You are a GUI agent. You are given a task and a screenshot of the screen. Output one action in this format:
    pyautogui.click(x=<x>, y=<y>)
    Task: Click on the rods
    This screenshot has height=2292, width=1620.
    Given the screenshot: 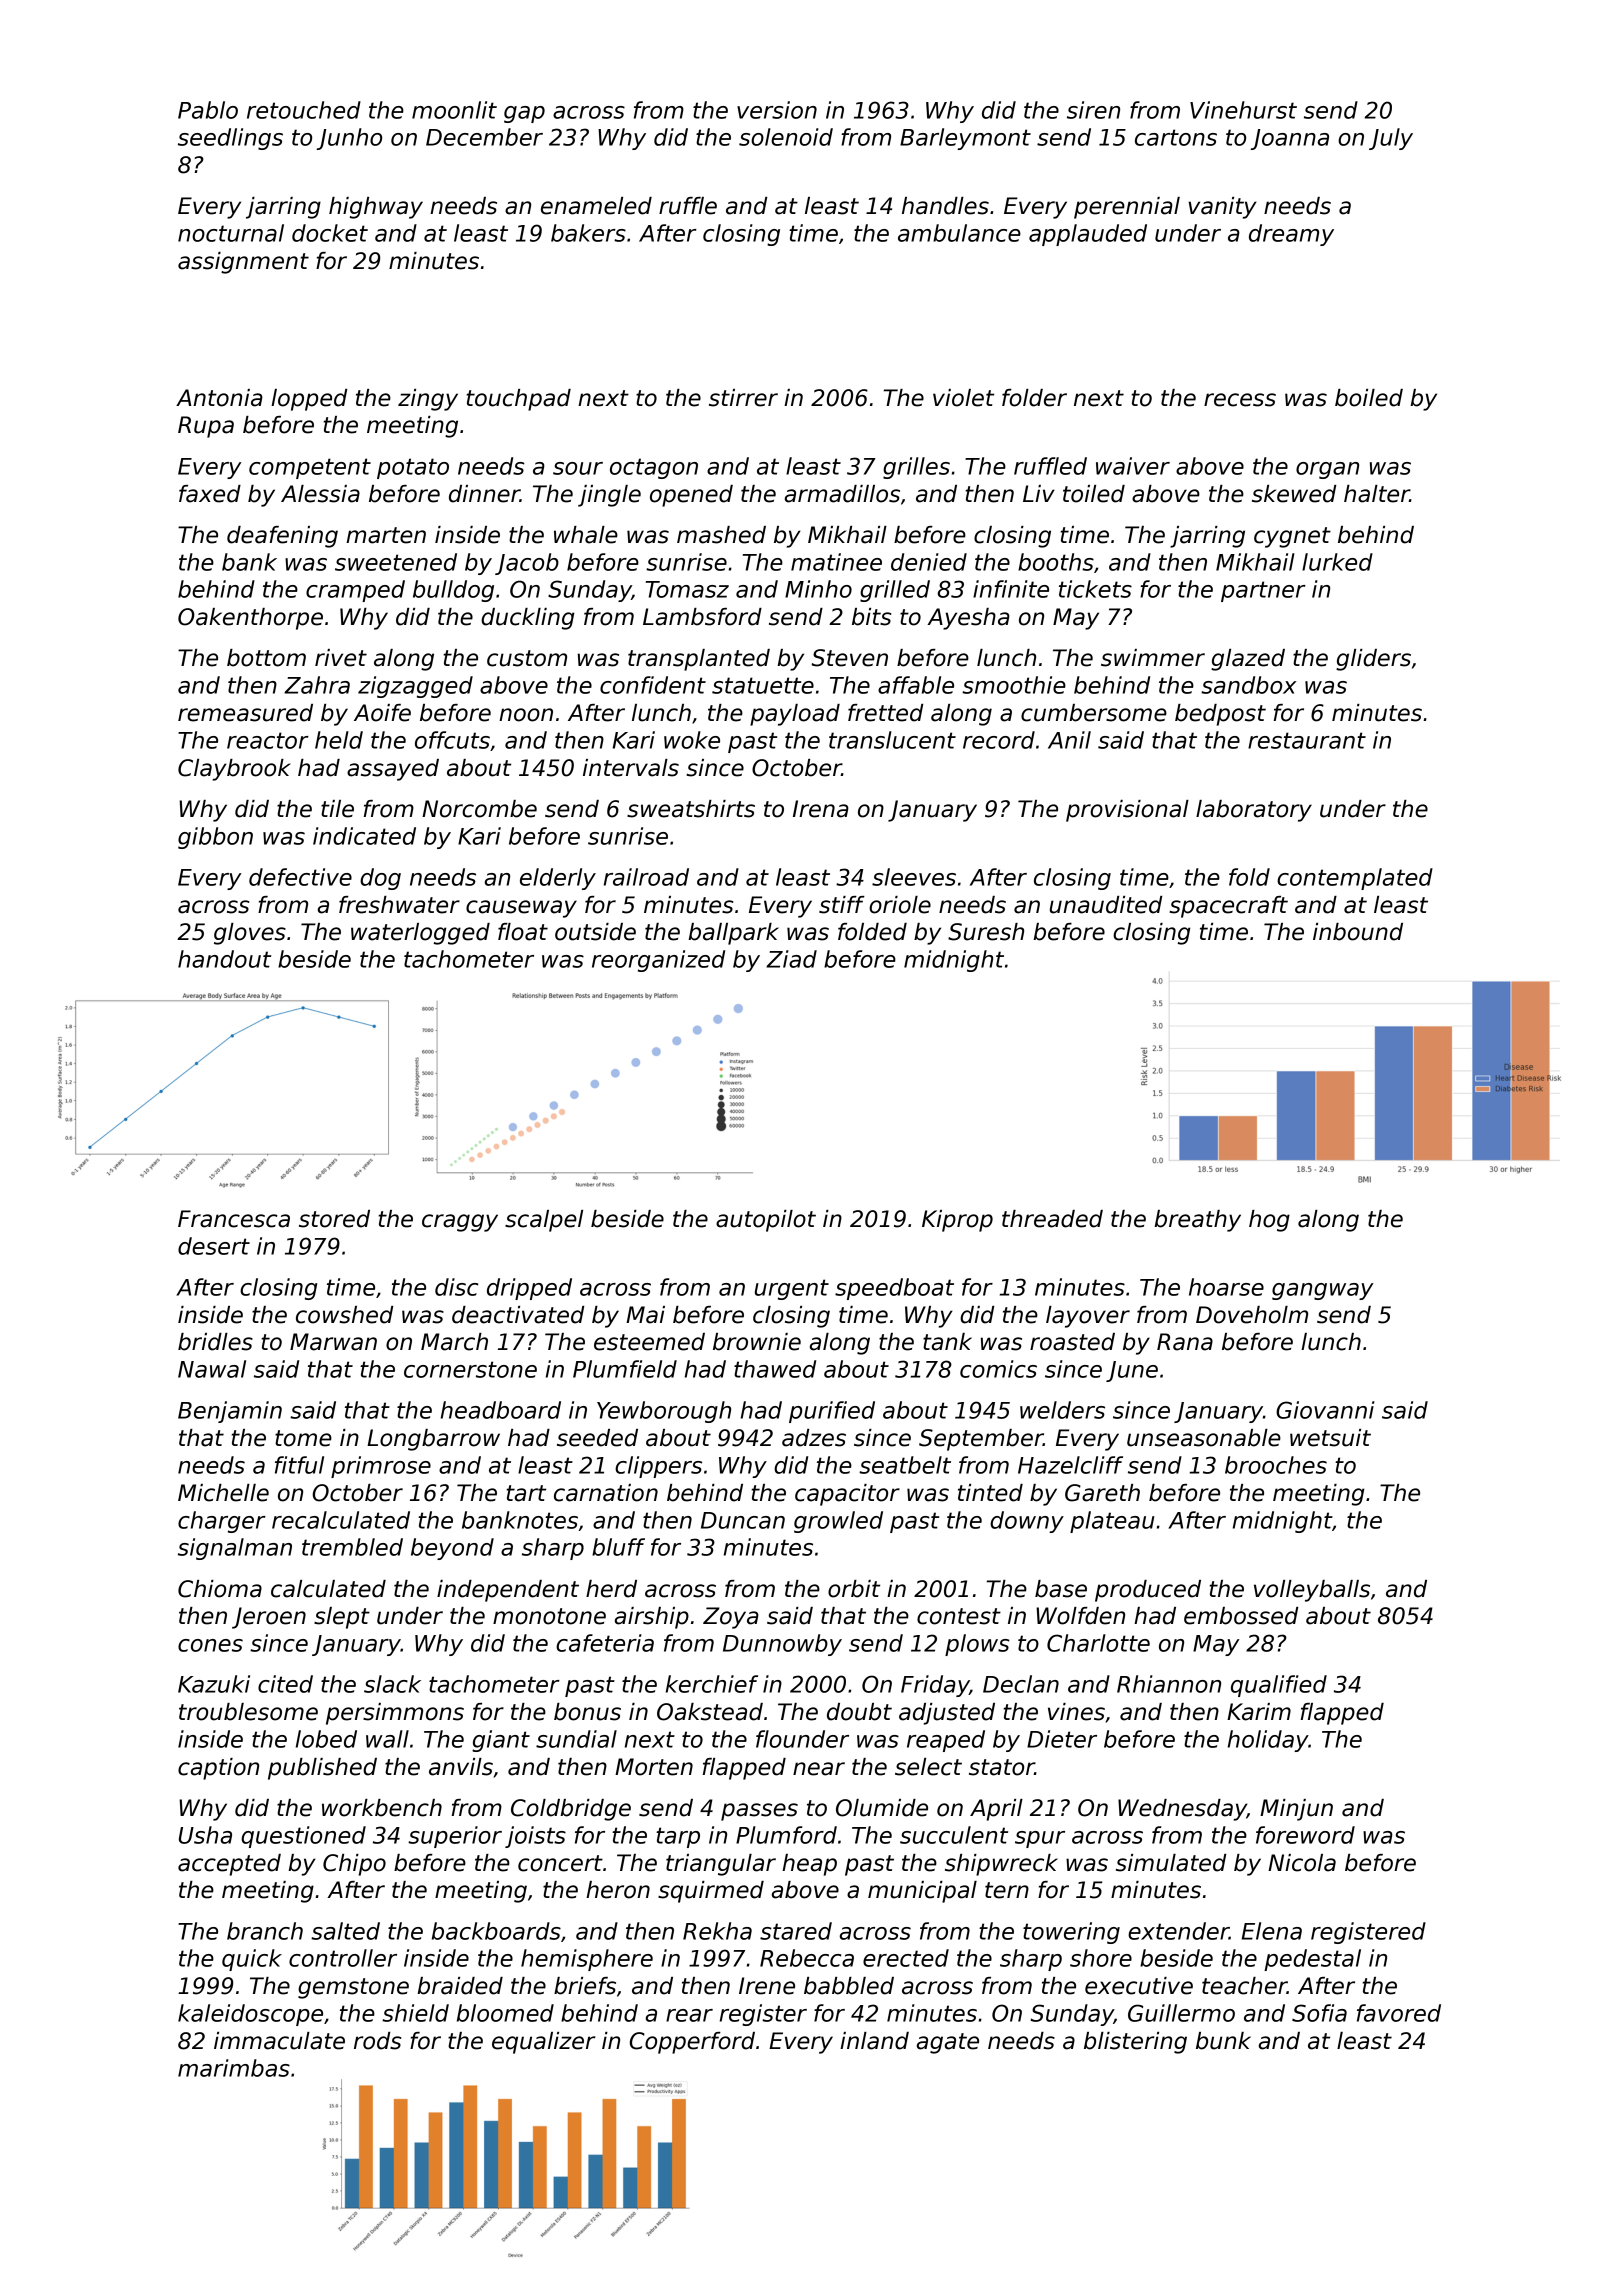 What is the action you would take?
    pyautogui.click(x=378, y=2041)
